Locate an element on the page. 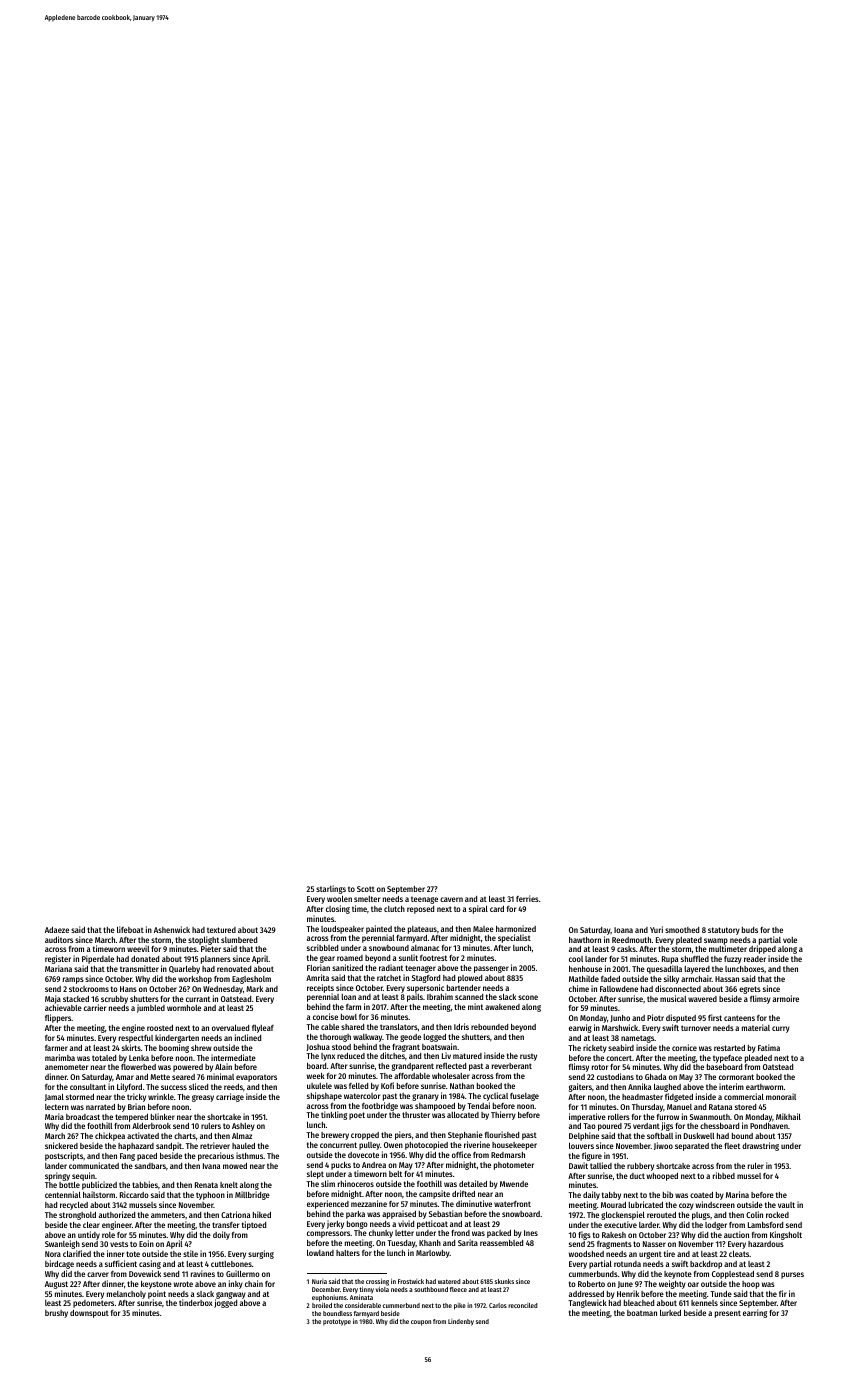 This document has height=1400, width=849. watercolor is located at coordinates (362, 1096).
